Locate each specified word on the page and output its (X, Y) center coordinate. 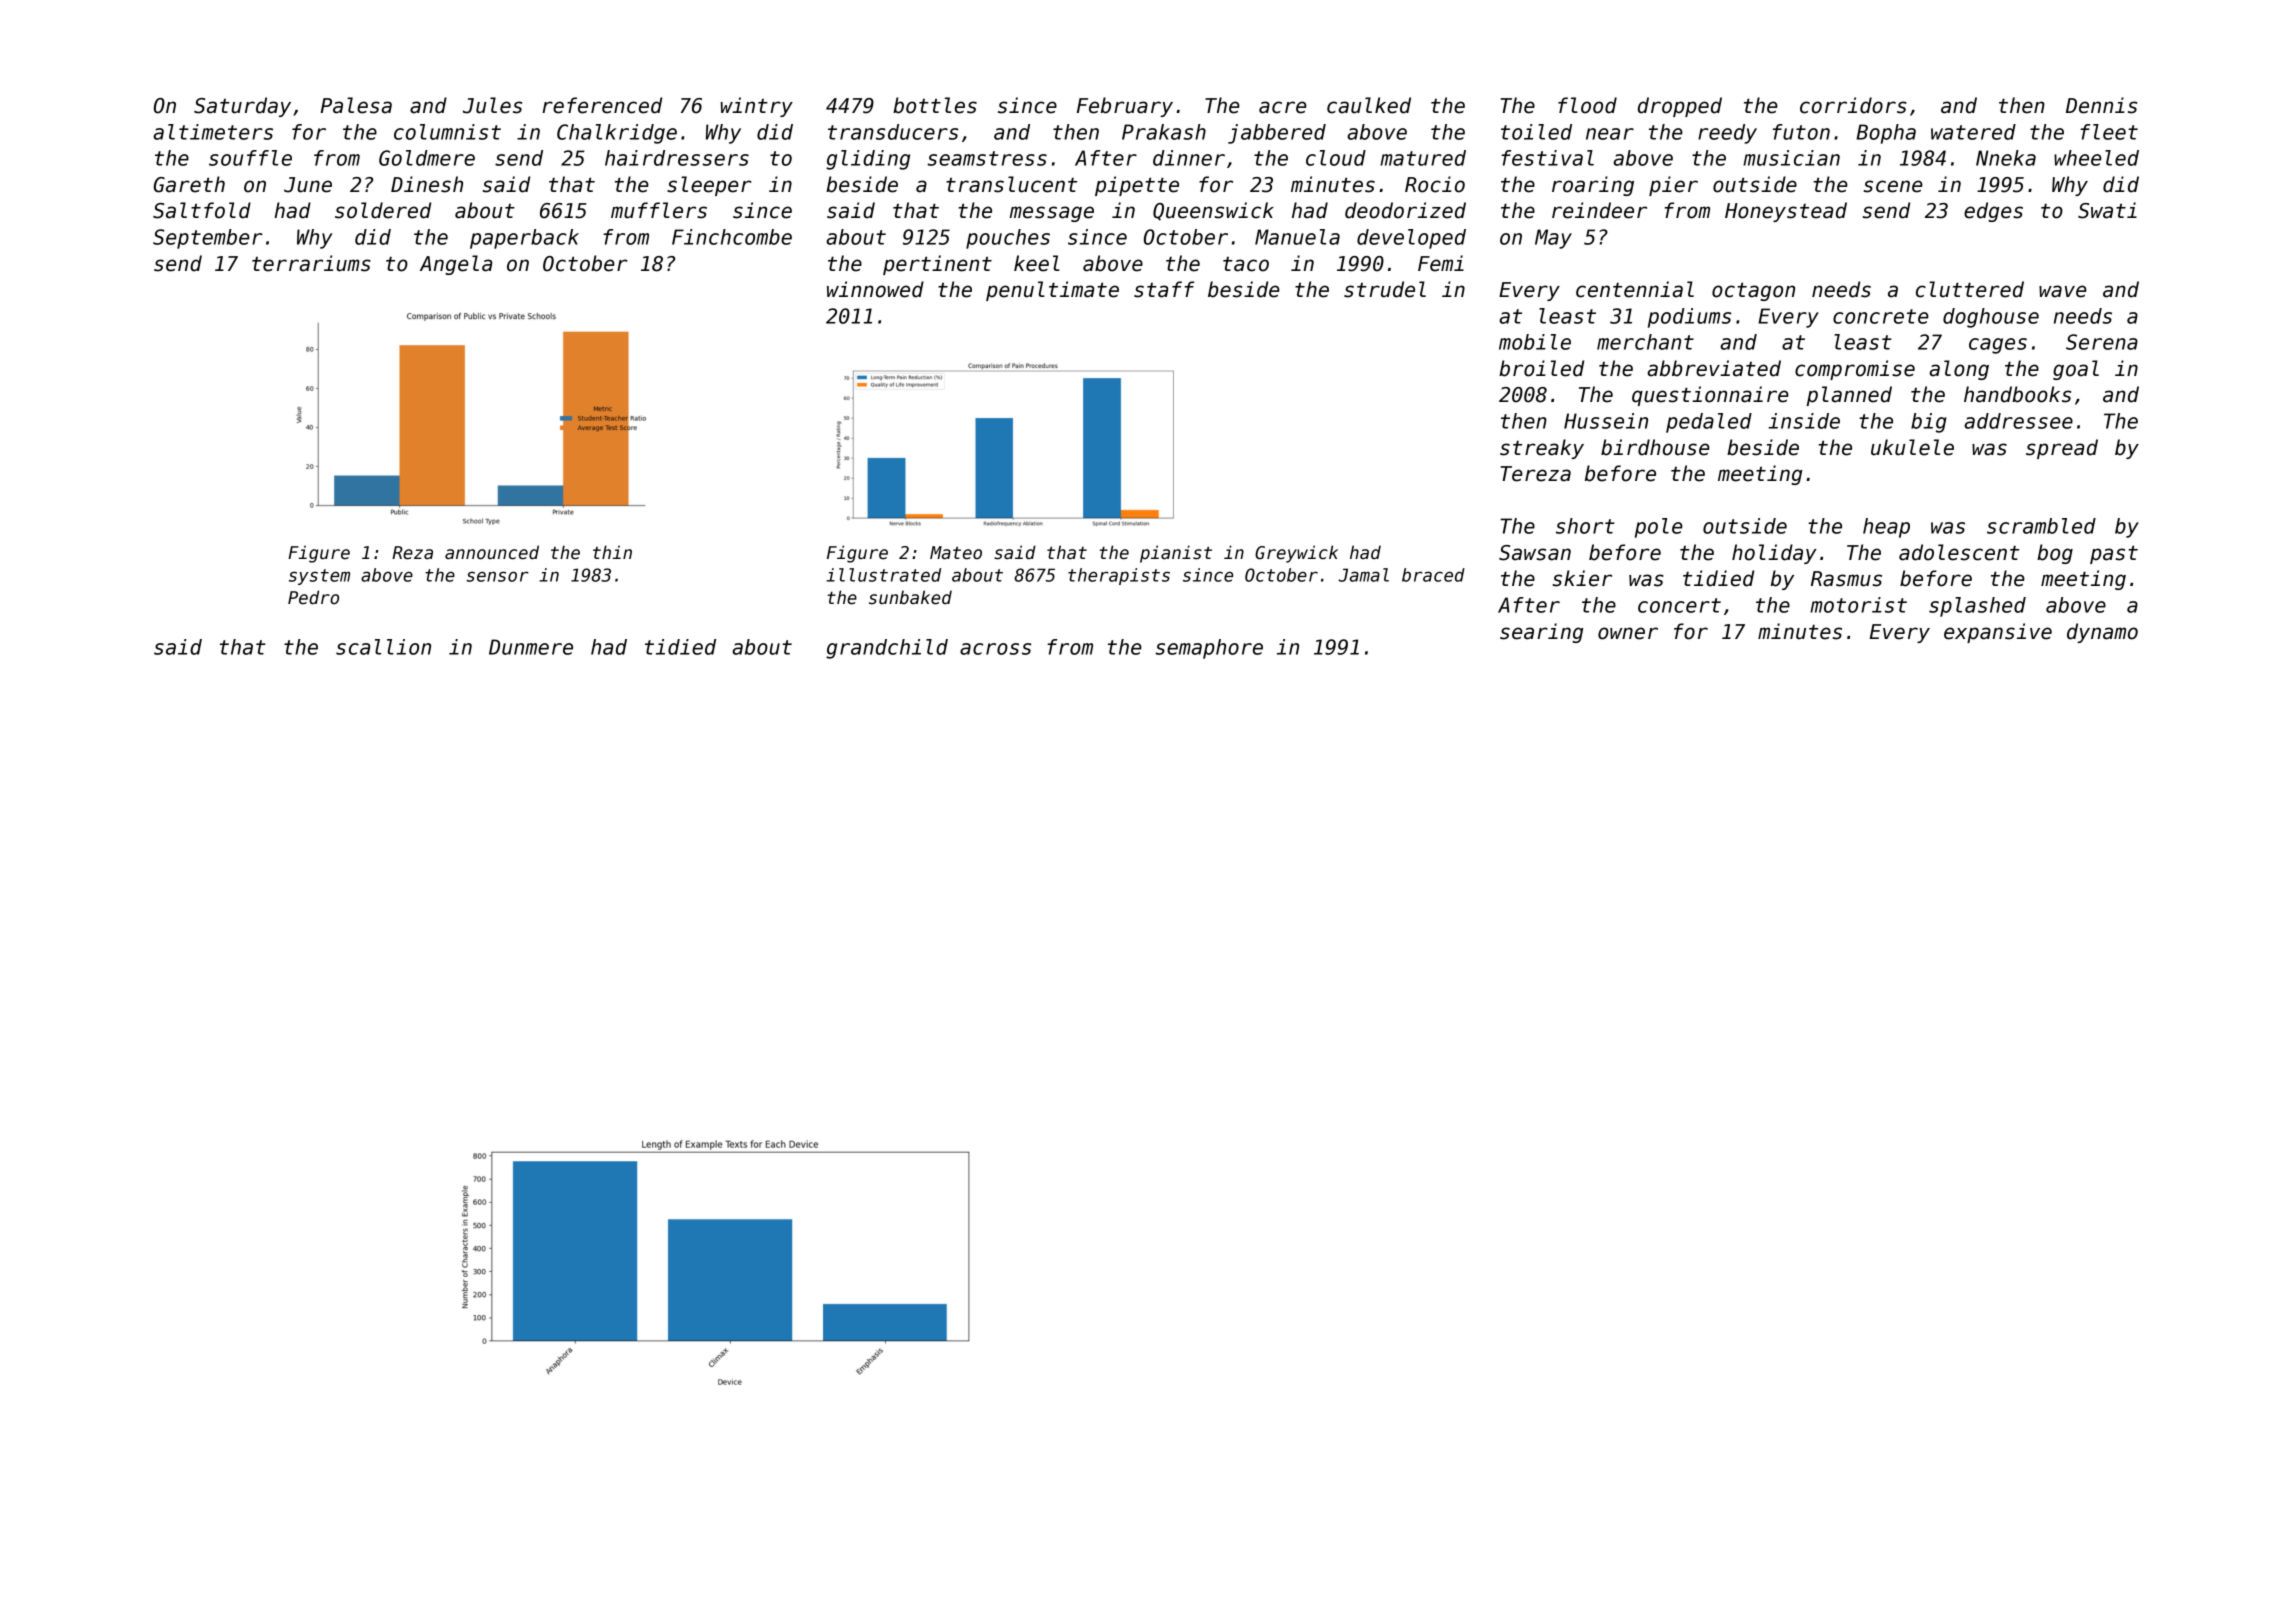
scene (1893, 186)
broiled (1541, 368)
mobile (1535, 342)
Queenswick (1213, 211)
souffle (250, 158)
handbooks (2017, 394)
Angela (456, 265)
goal (2076, 370)
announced (492, 552)
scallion (383, 647)
